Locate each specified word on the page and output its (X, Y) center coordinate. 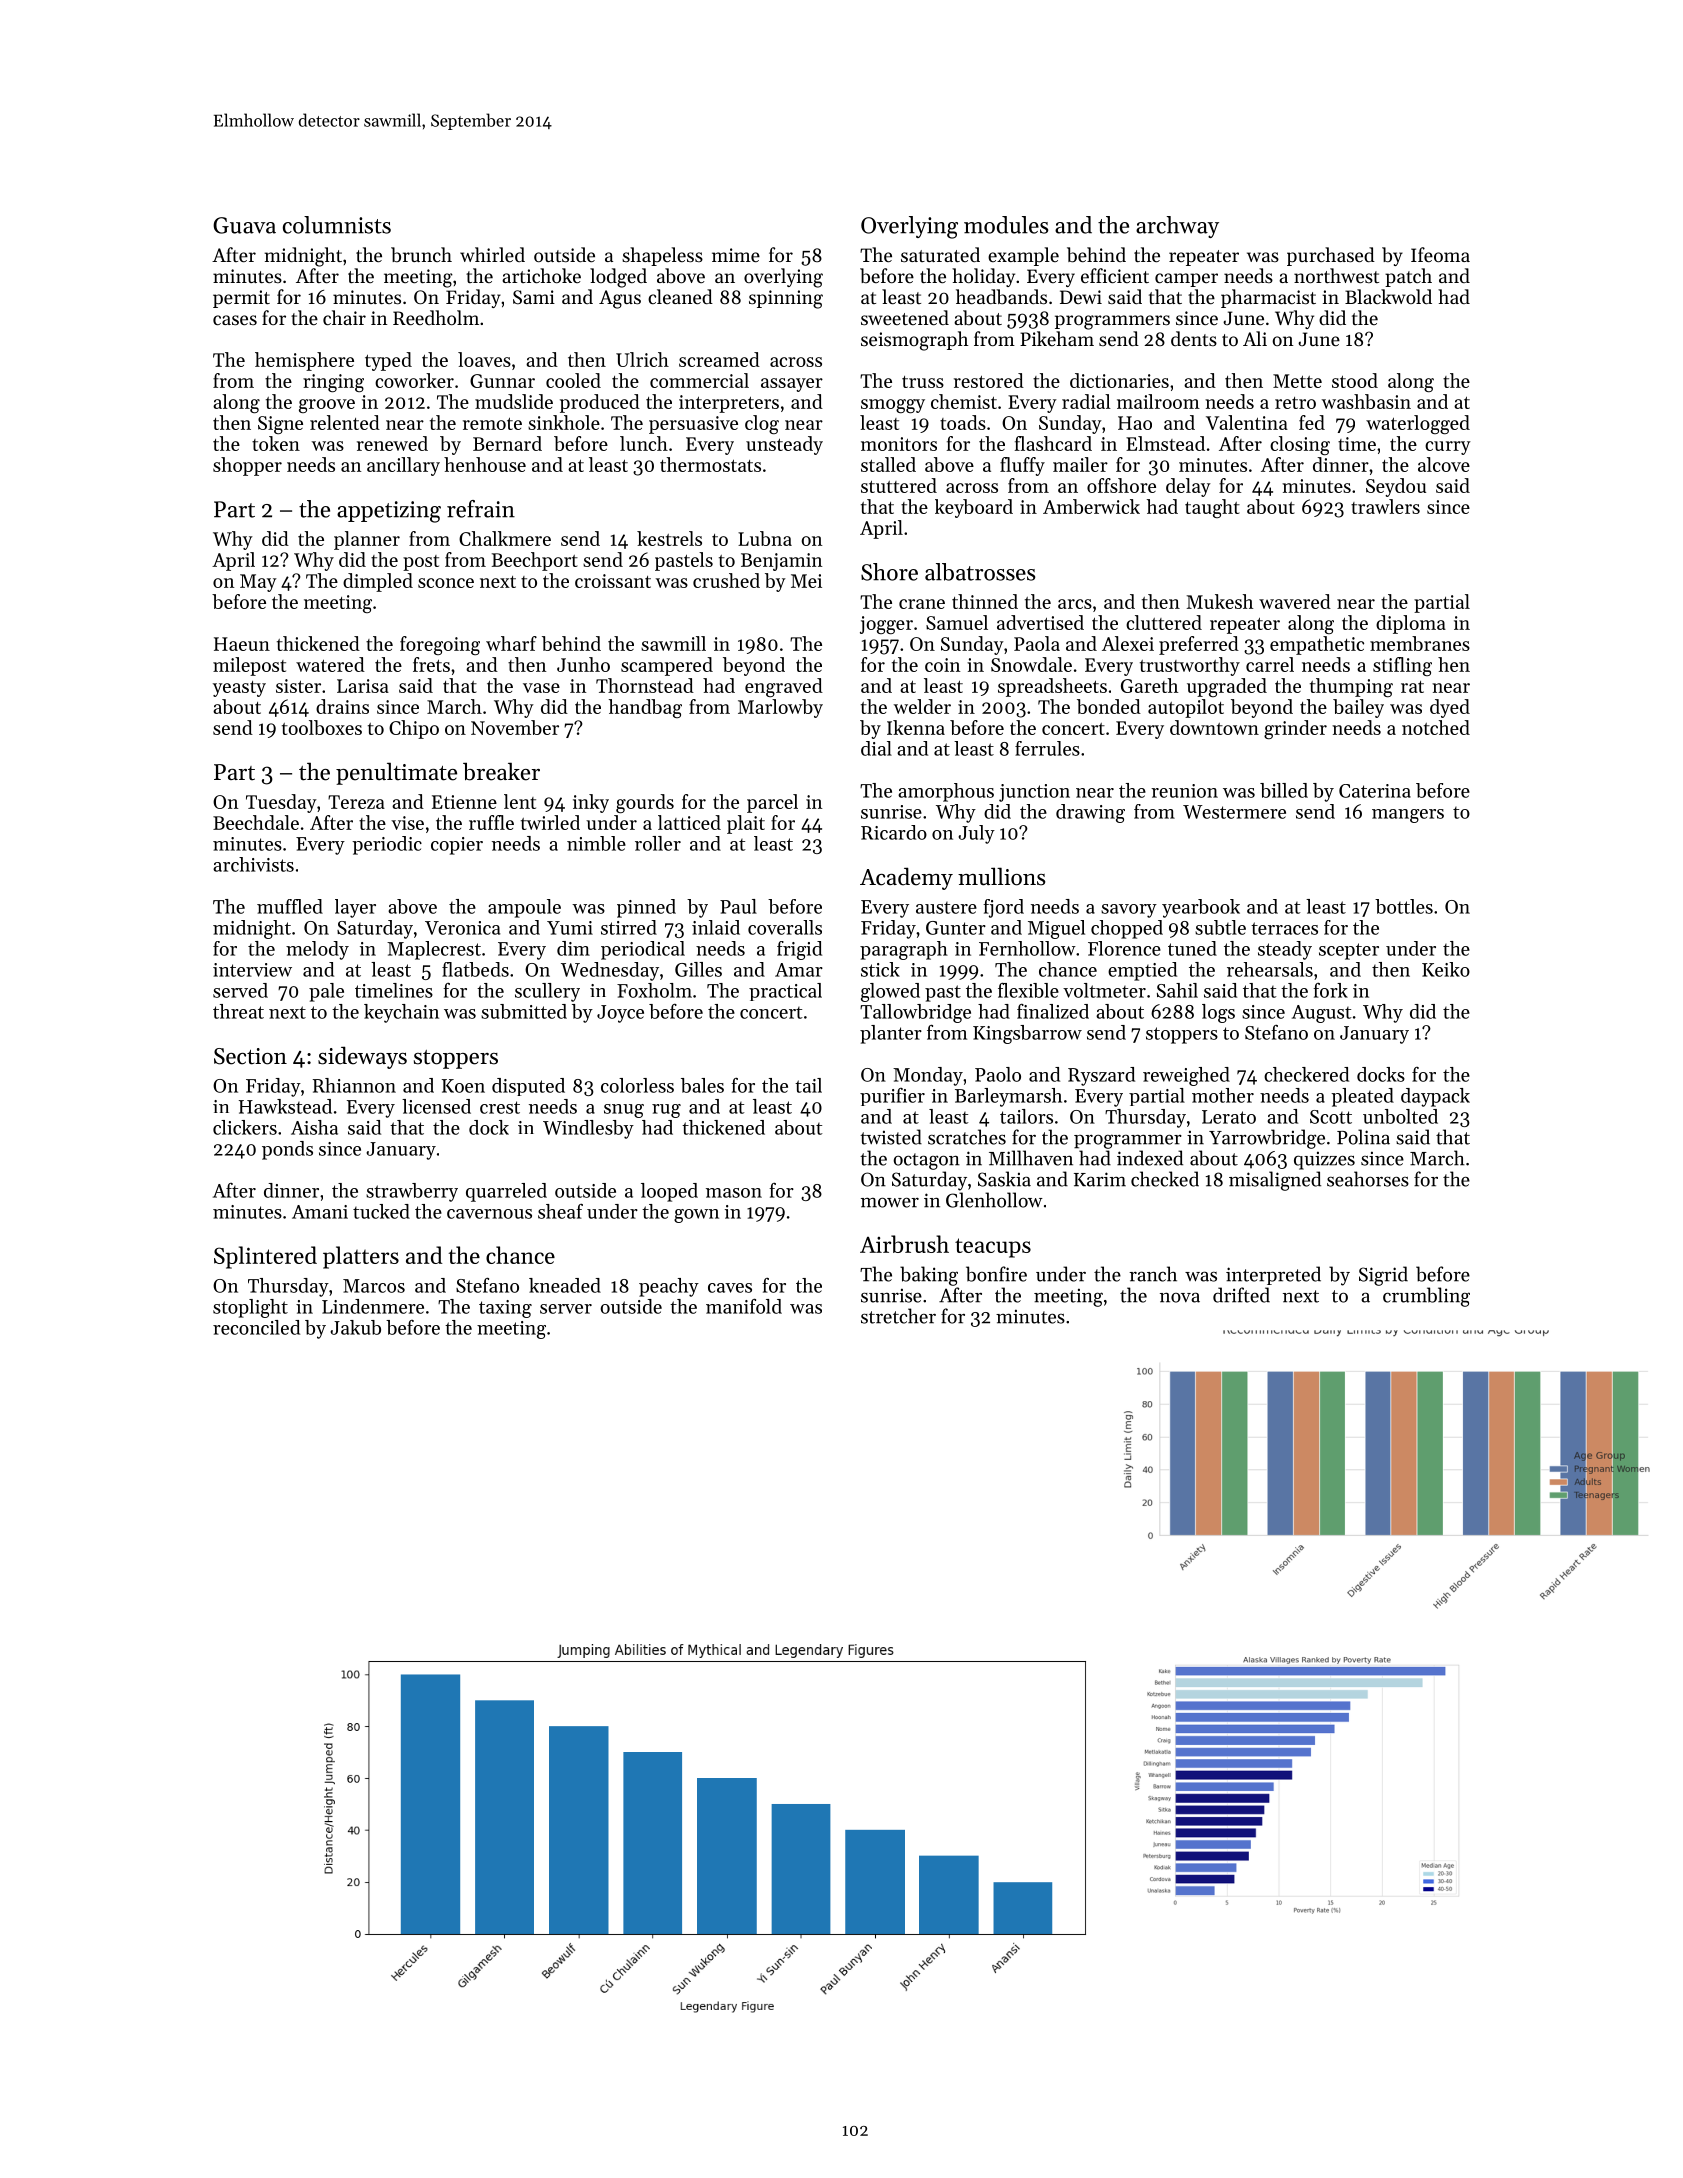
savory (1129, 911)
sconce (446, 583)
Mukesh (1220, 601)
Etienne (464, 802)
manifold (744, 1306)
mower (890, 1203)
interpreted (1273, 1275)
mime (736, 255)
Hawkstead (285, 1106)
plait (746, 824)
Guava (244, 225)
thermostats (710, 464)
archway (1177, 227)
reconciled (256, 1327)
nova (1180, 1297)
